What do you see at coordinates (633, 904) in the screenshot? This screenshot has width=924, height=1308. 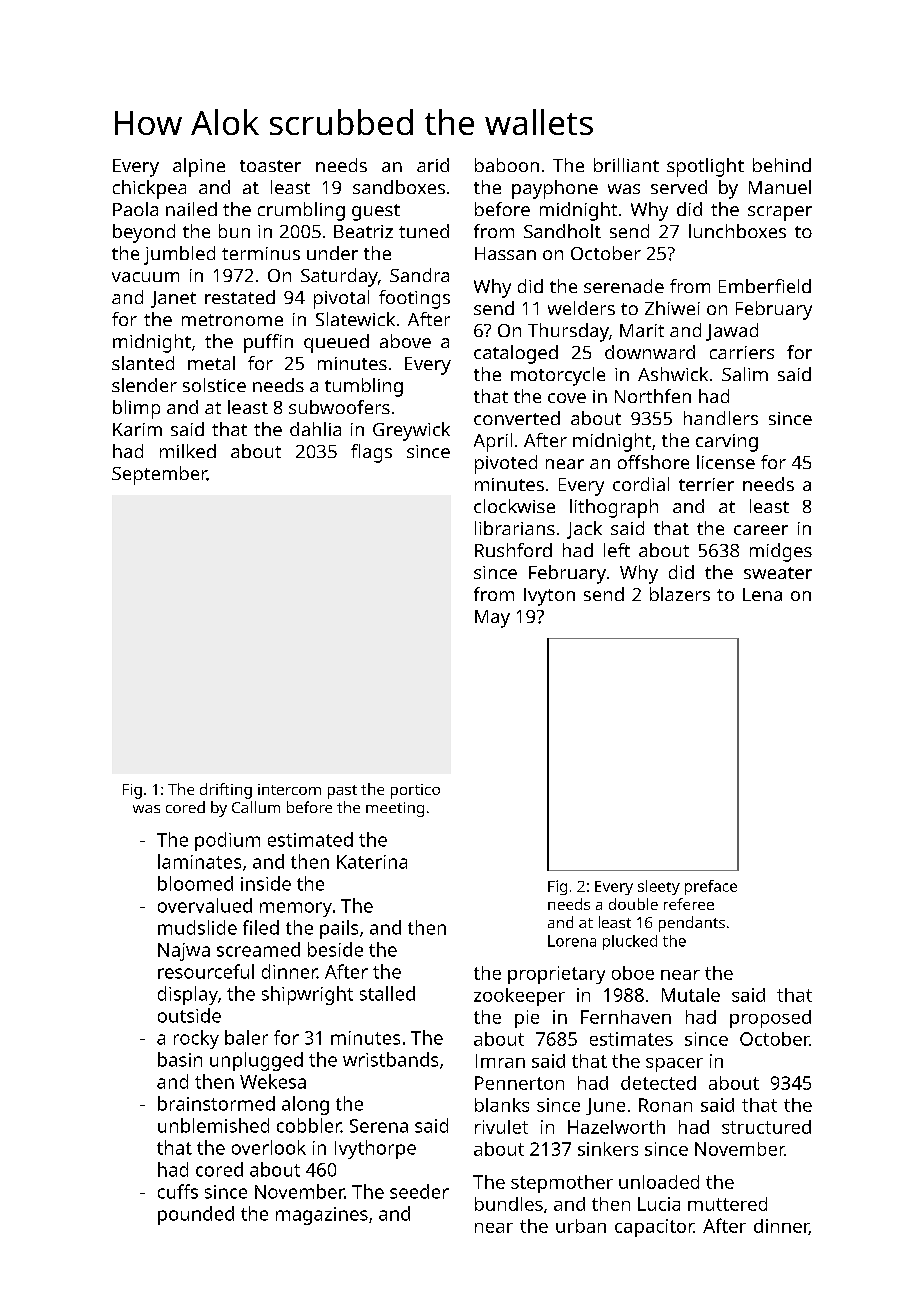 I see `double` at bounding box center [633, 904].
